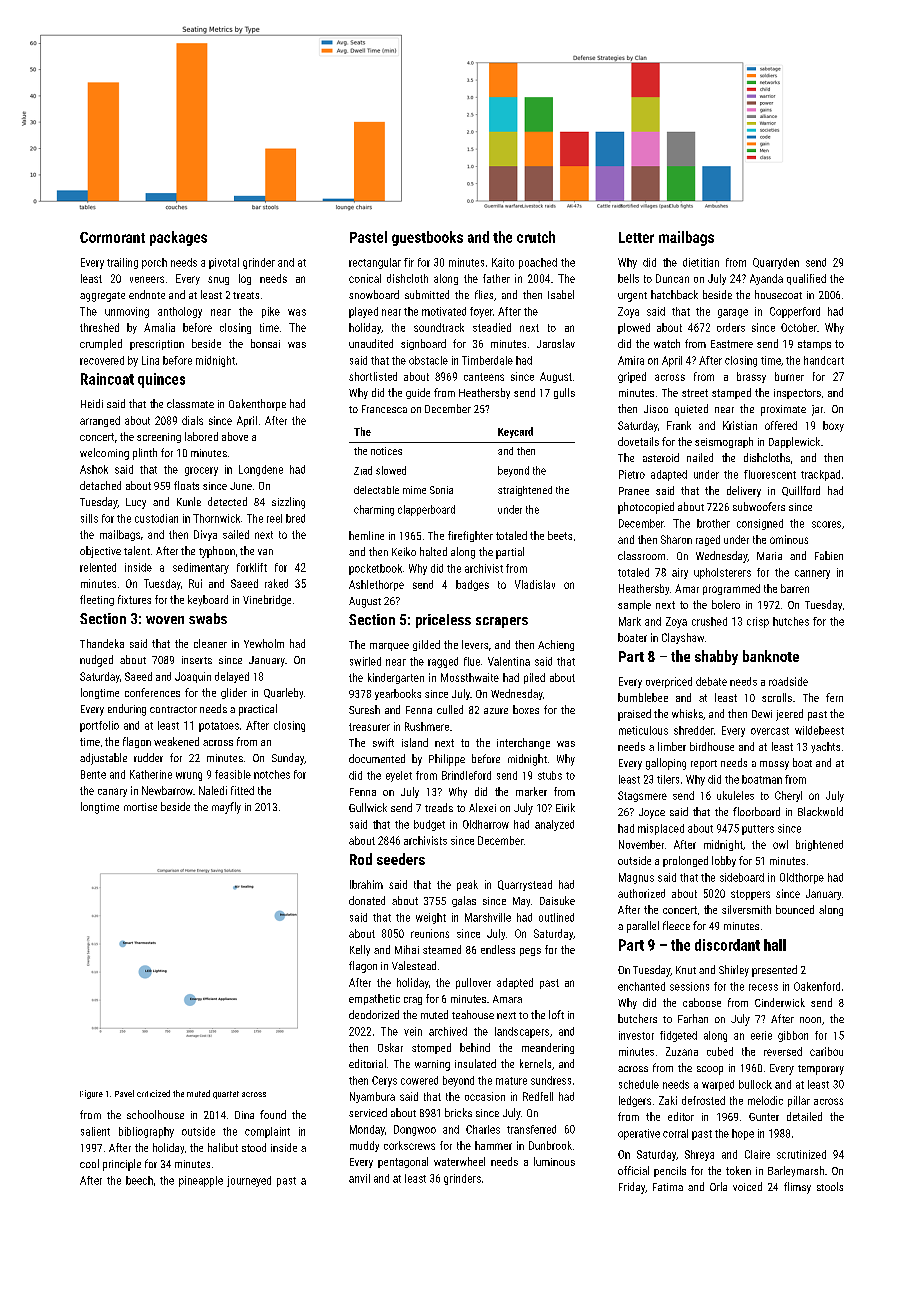  What do you see at coordinates (525, 491) in the document?
I see `straightened` at bounding box center [525, 491].
